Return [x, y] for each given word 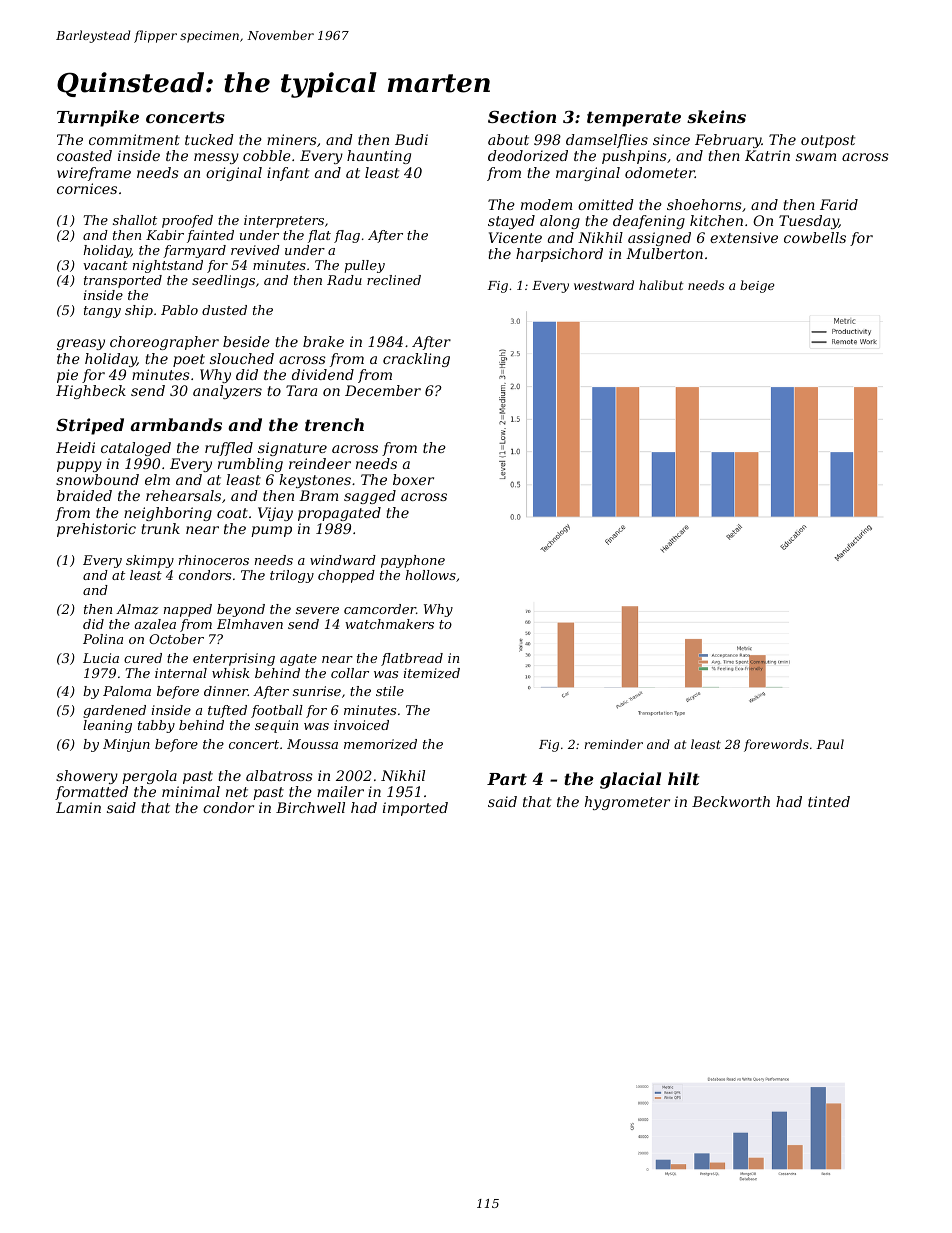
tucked [209, 139]
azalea [155, 624]
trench [334, 424]
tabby [156, 726]
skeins [716, 116]
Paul [830, 744]
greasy [81, 344]
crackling [416, 360]
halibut [661, 285]
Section [522, 116]
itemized [432, 673]
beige [757, 286]
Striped [90, 426]
